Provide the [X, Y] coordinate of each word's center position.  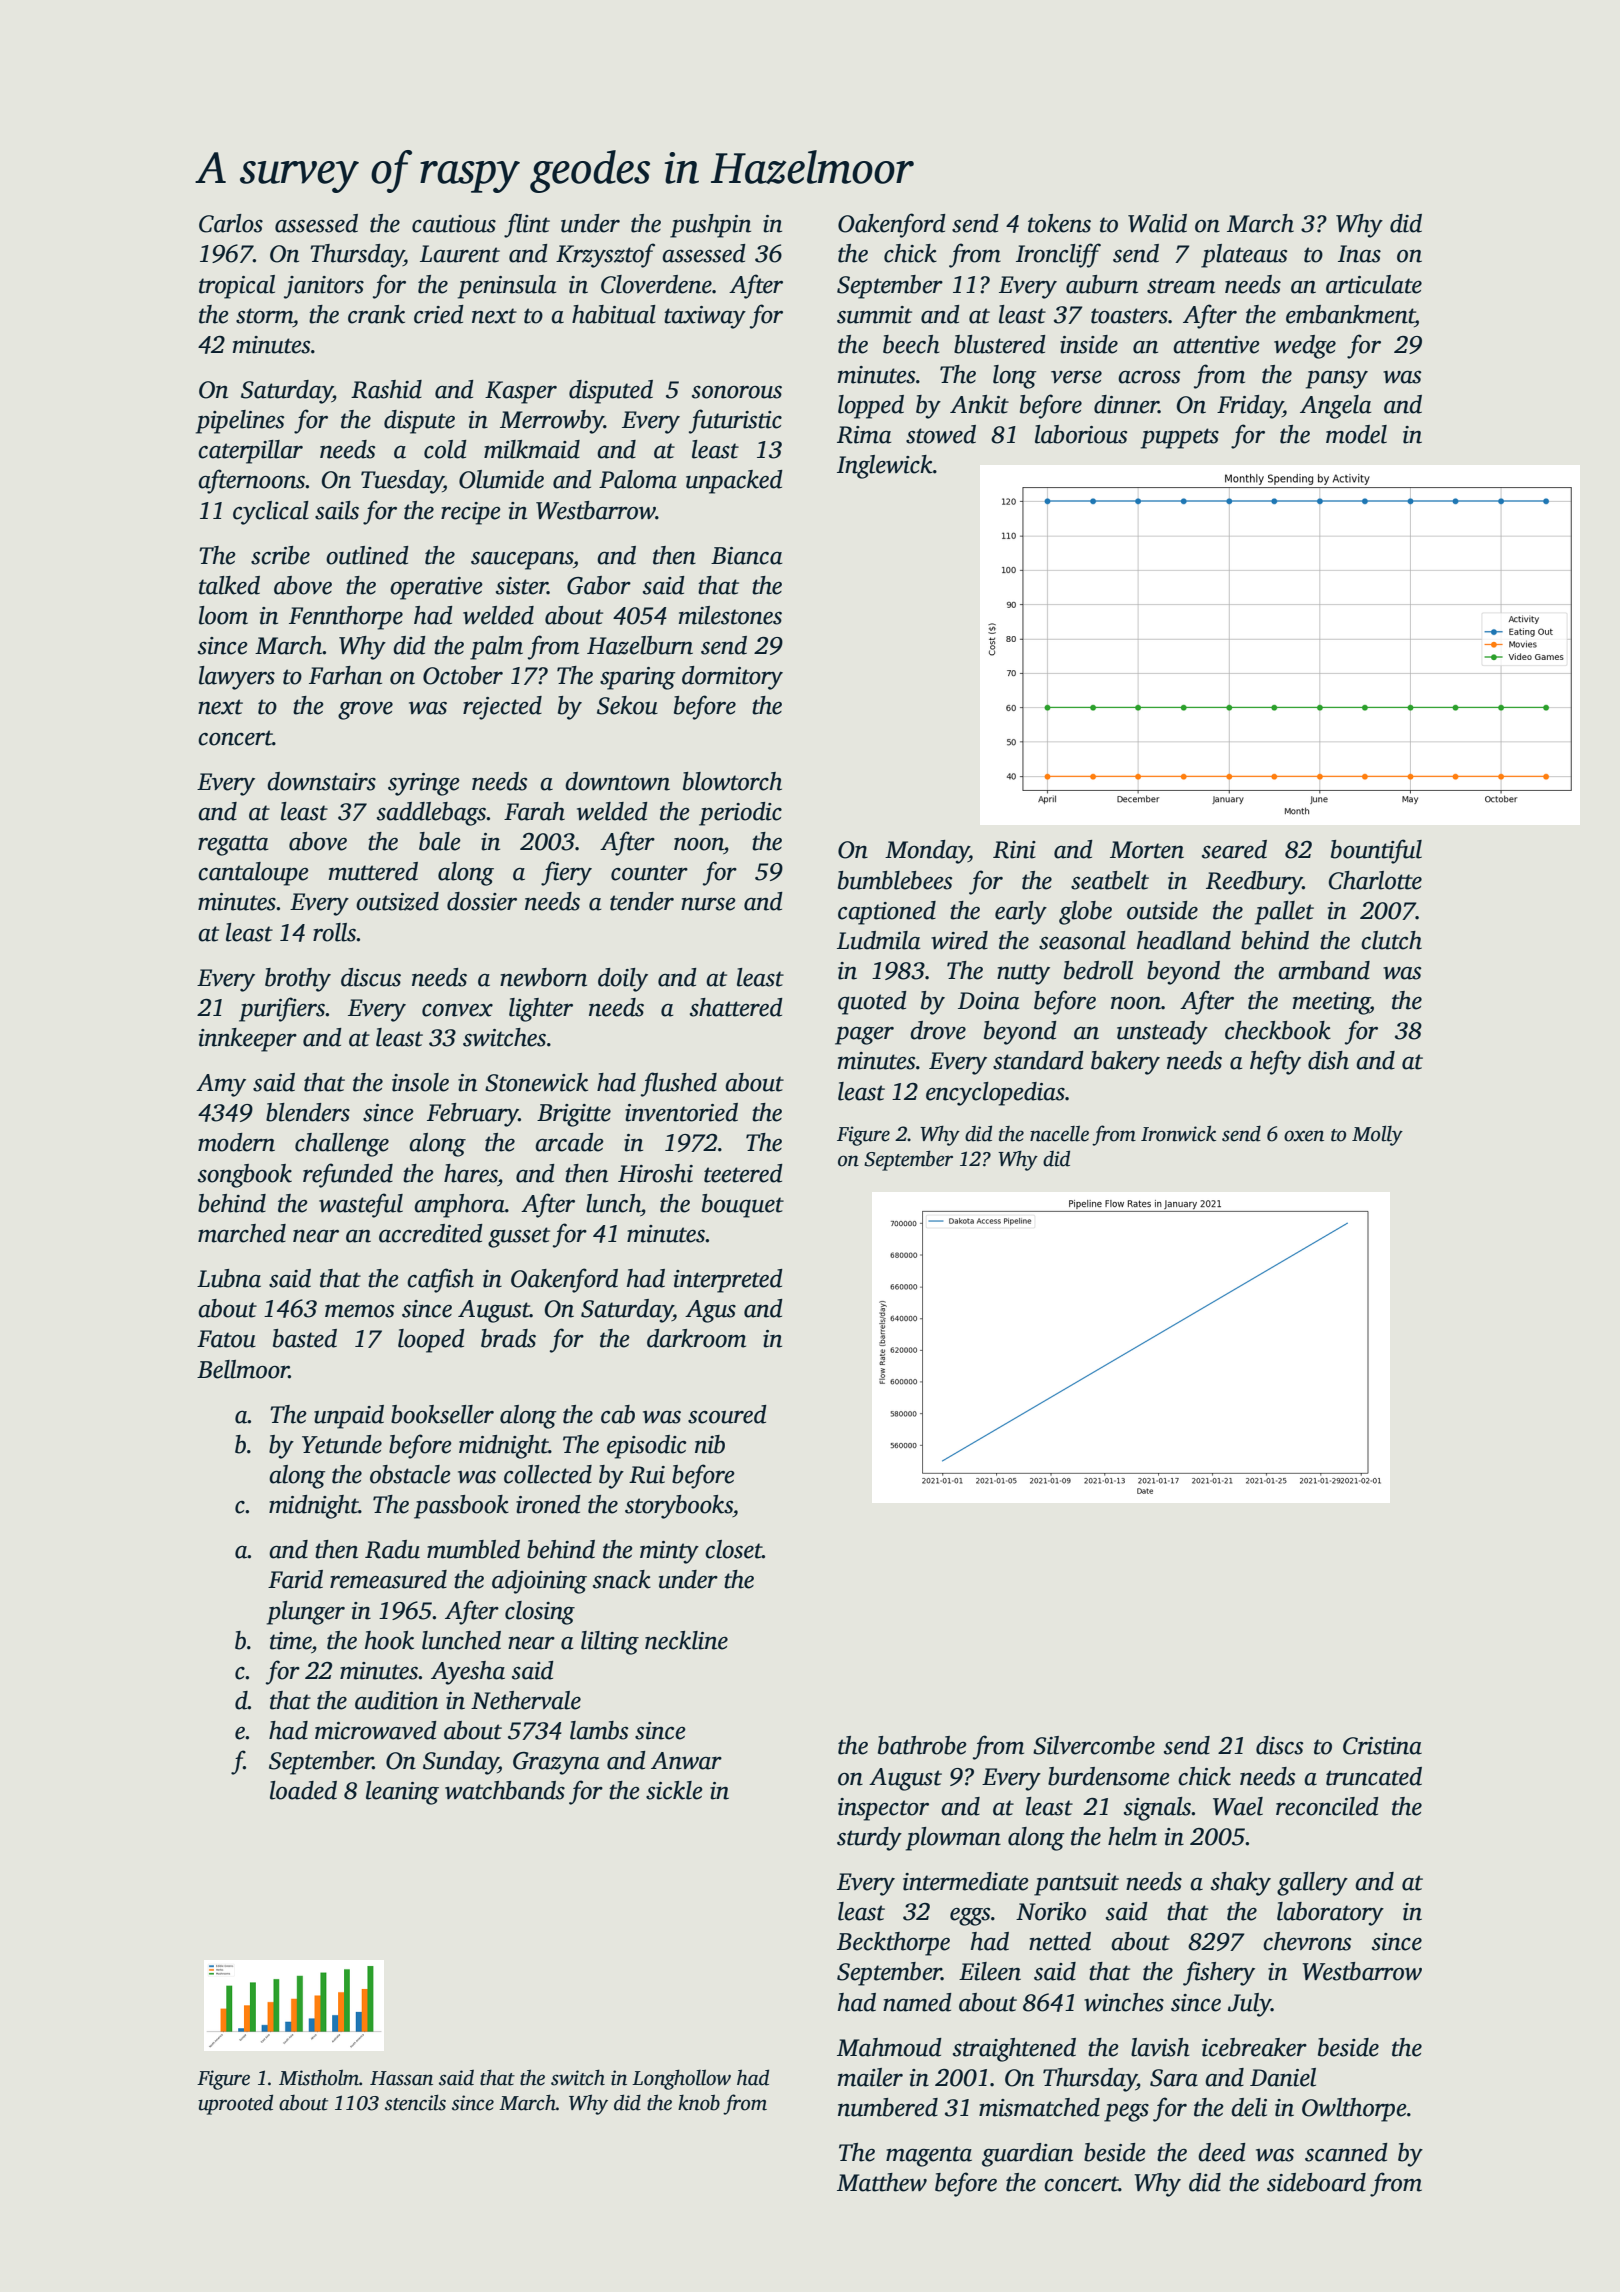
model [1356, 434]
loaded [303, 1790]
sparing [637, 678]
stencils [415, 2102]
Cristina [1382, 1746]
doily [623, 980]
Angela [1336, 407]
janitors [324, 287]
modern [236, 1142]
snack [622, 1579]
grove [365, 710]
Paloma [638, 479]
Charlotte [1375, 880]
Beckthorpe [893, 1944]
